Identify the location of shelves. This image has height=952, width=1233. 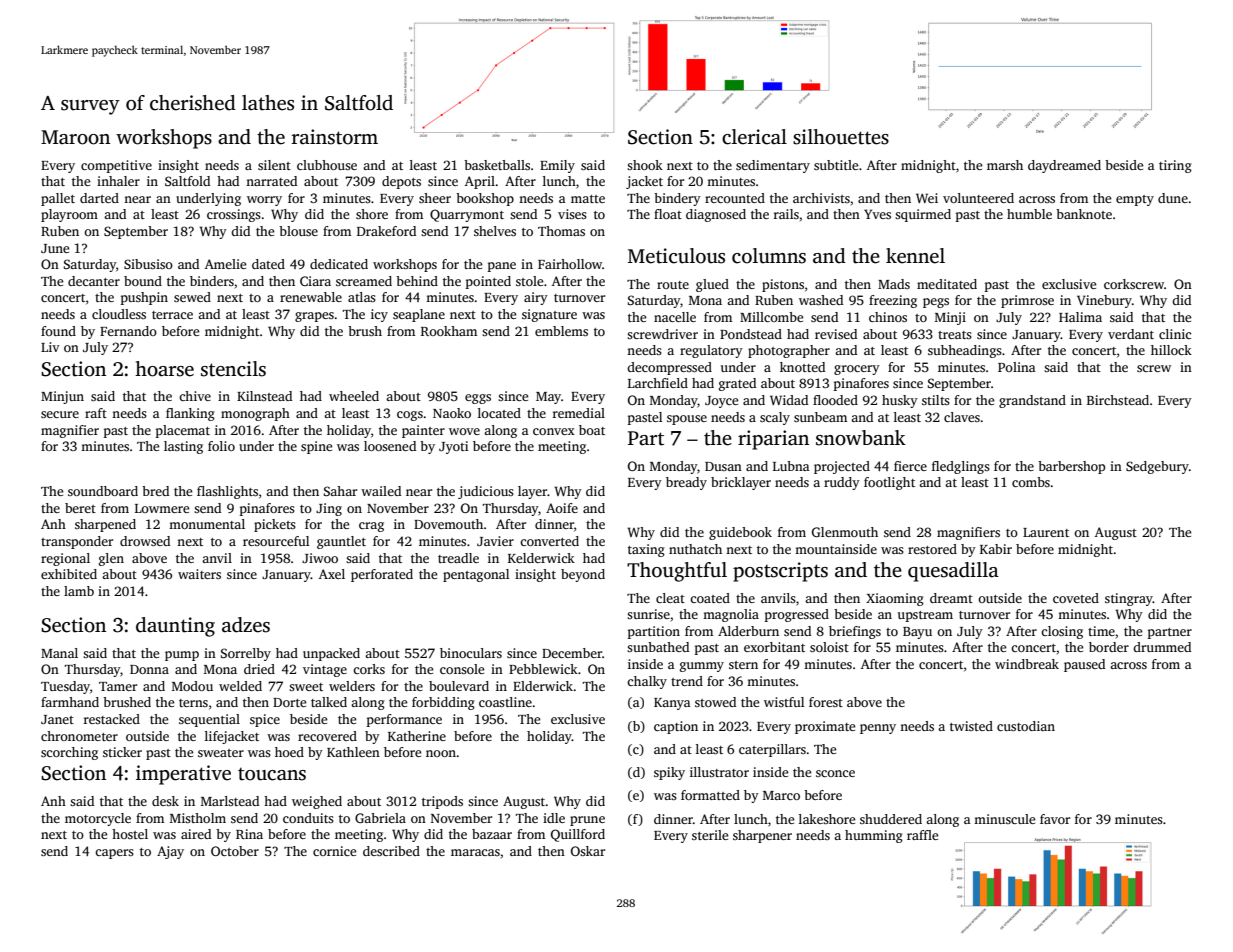
(495, 231).
